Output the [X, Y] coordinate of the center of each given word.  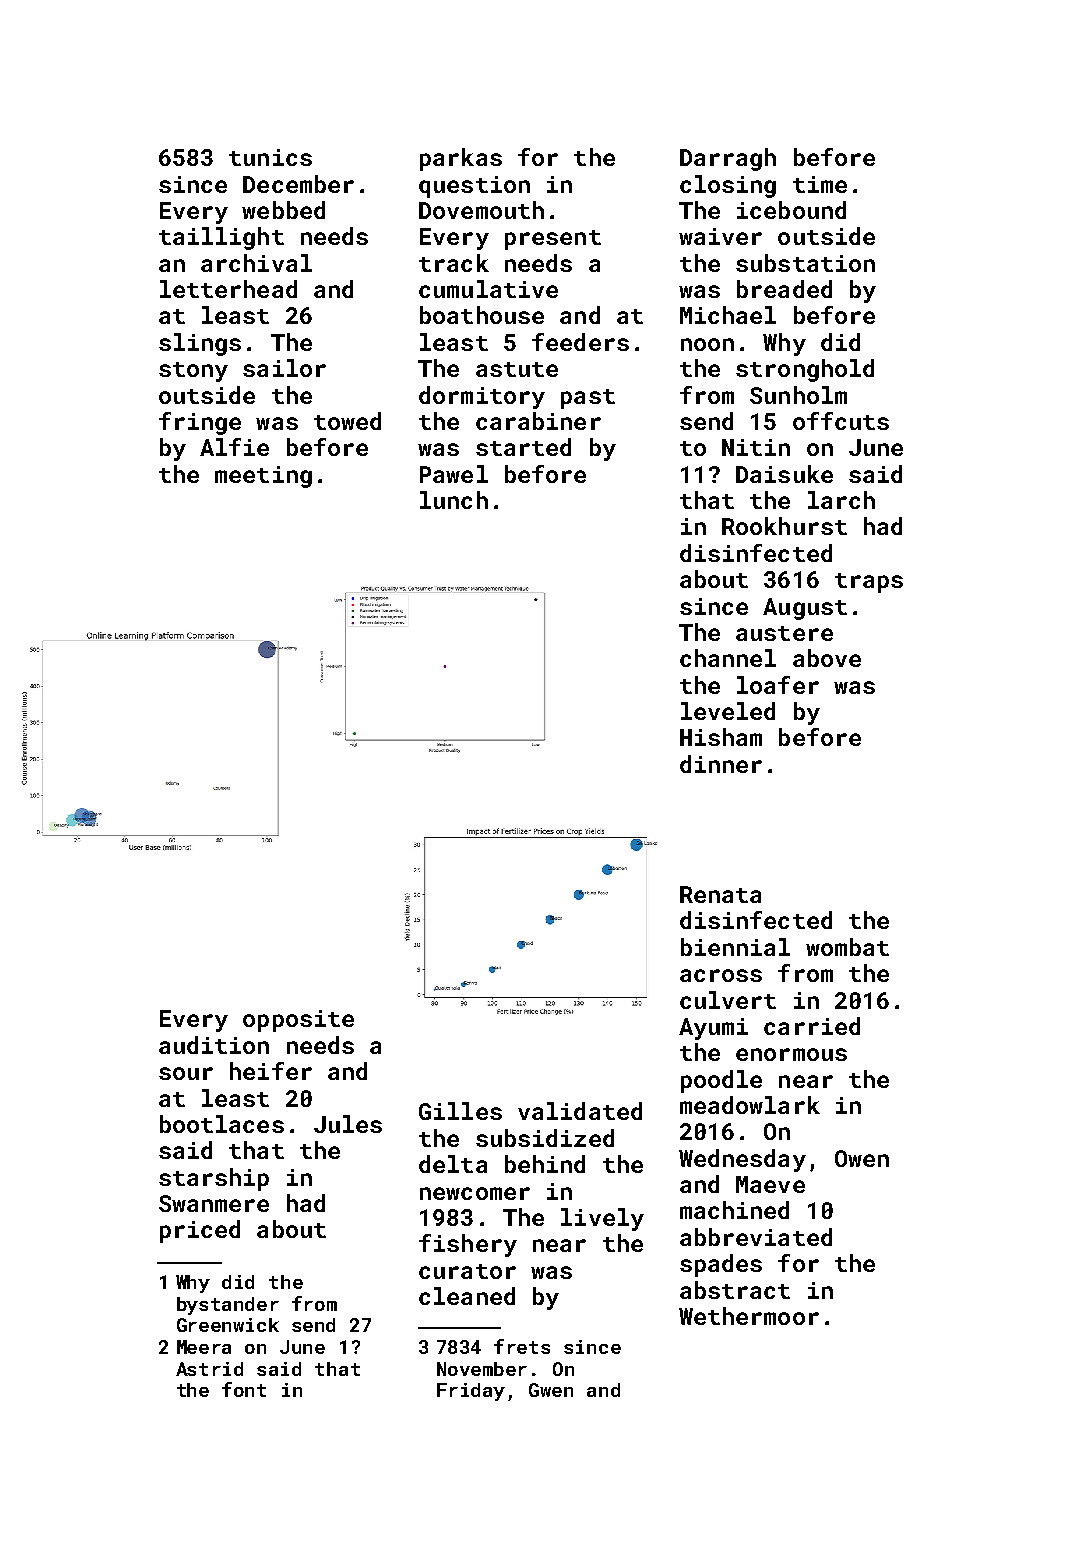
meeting [263, 477]
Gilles [460, 1111]
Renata [720, 894]
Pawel [454, 474]
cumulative [488, 289]
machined [734, 1210]
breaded [784, 289]
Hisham [721, 737]
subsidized [545, 1138]
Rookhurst [784, 526]
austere [784, 633]
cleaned [467, 1296]
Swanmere [214, 1203]
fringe [200, 423]
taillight [221, 238]
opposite [298, 1021]
